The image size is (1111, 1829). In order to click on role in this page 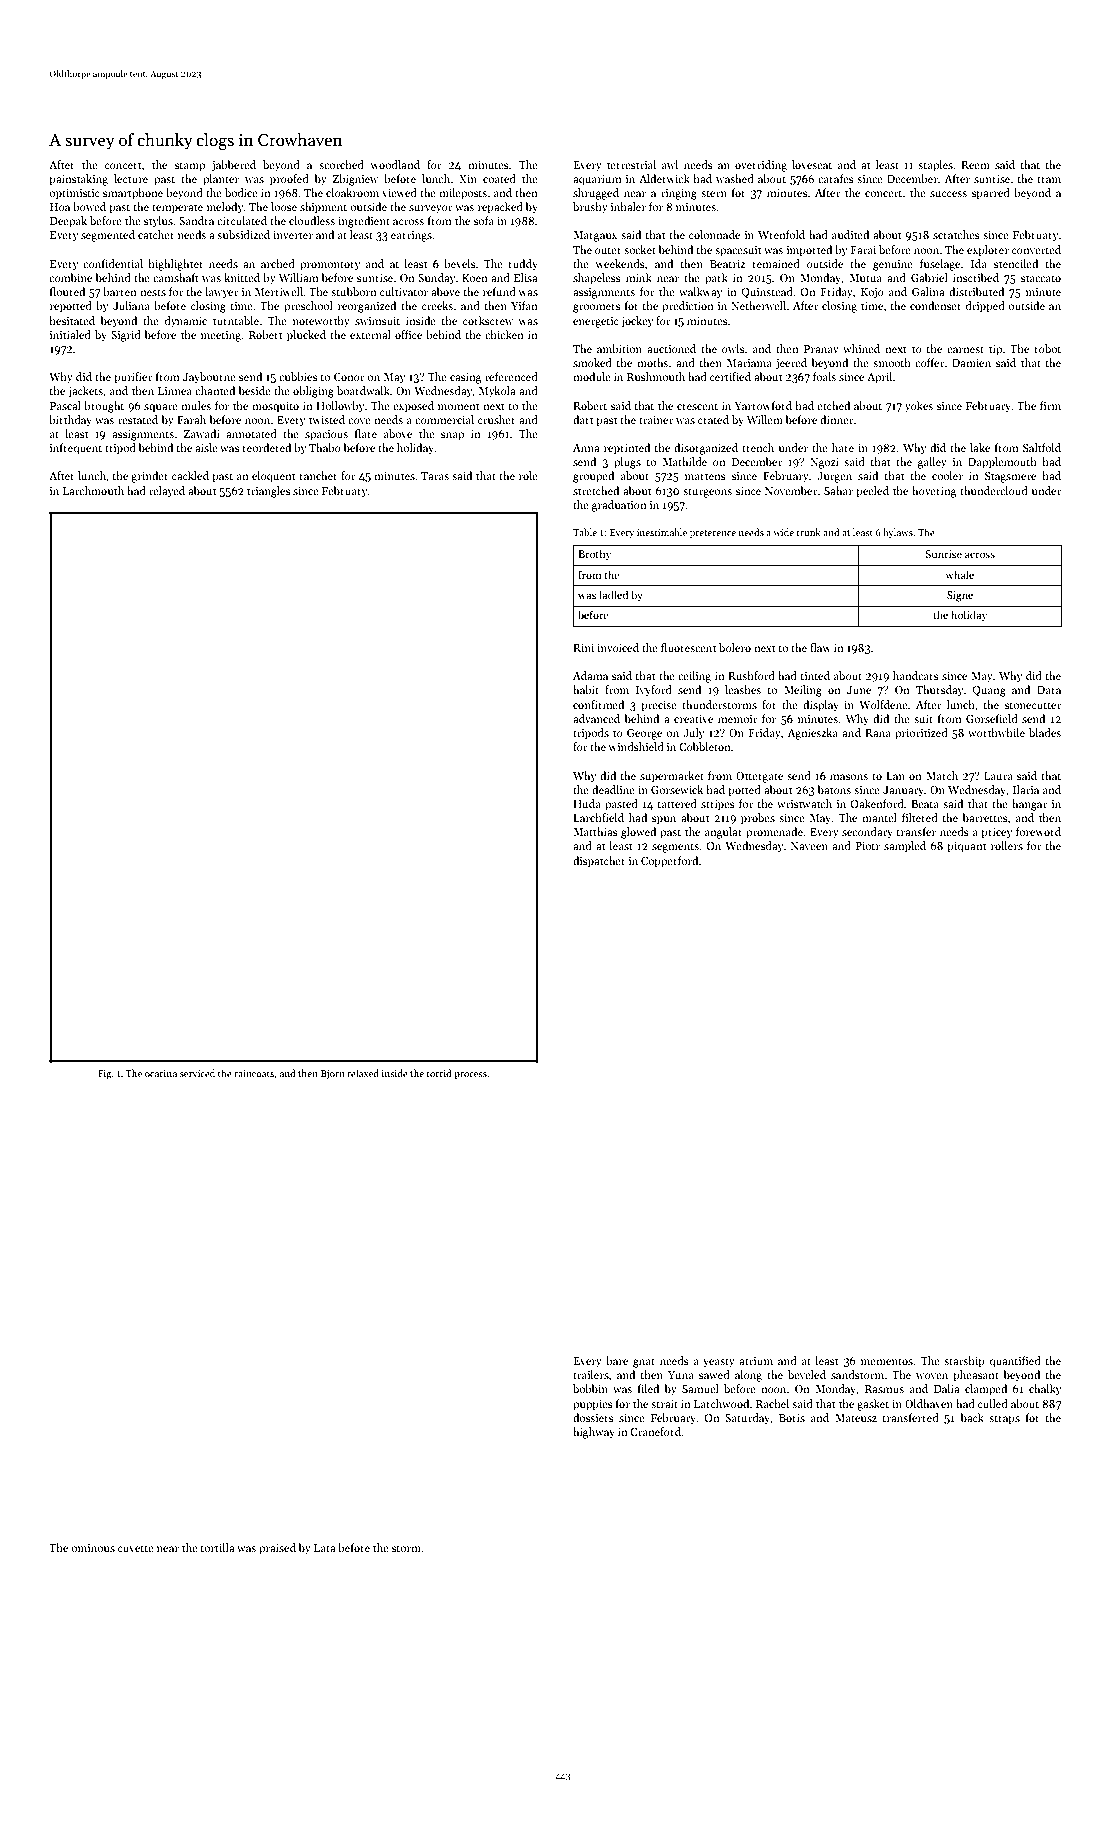, I will do `click(528, 475)`.
